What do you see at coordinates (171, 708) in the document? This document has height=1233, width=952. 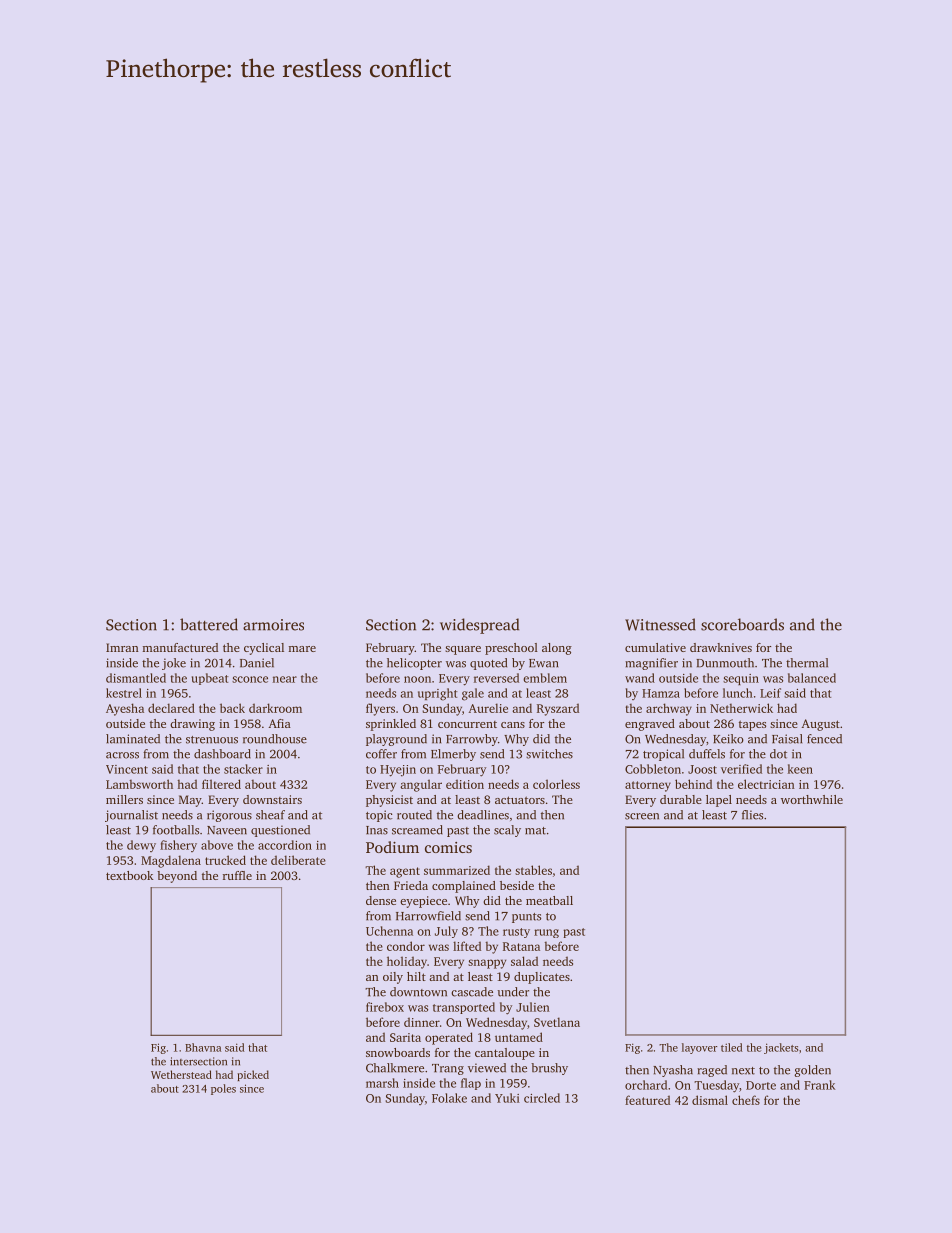 I see `declared` at bounding box center [171, 708].
